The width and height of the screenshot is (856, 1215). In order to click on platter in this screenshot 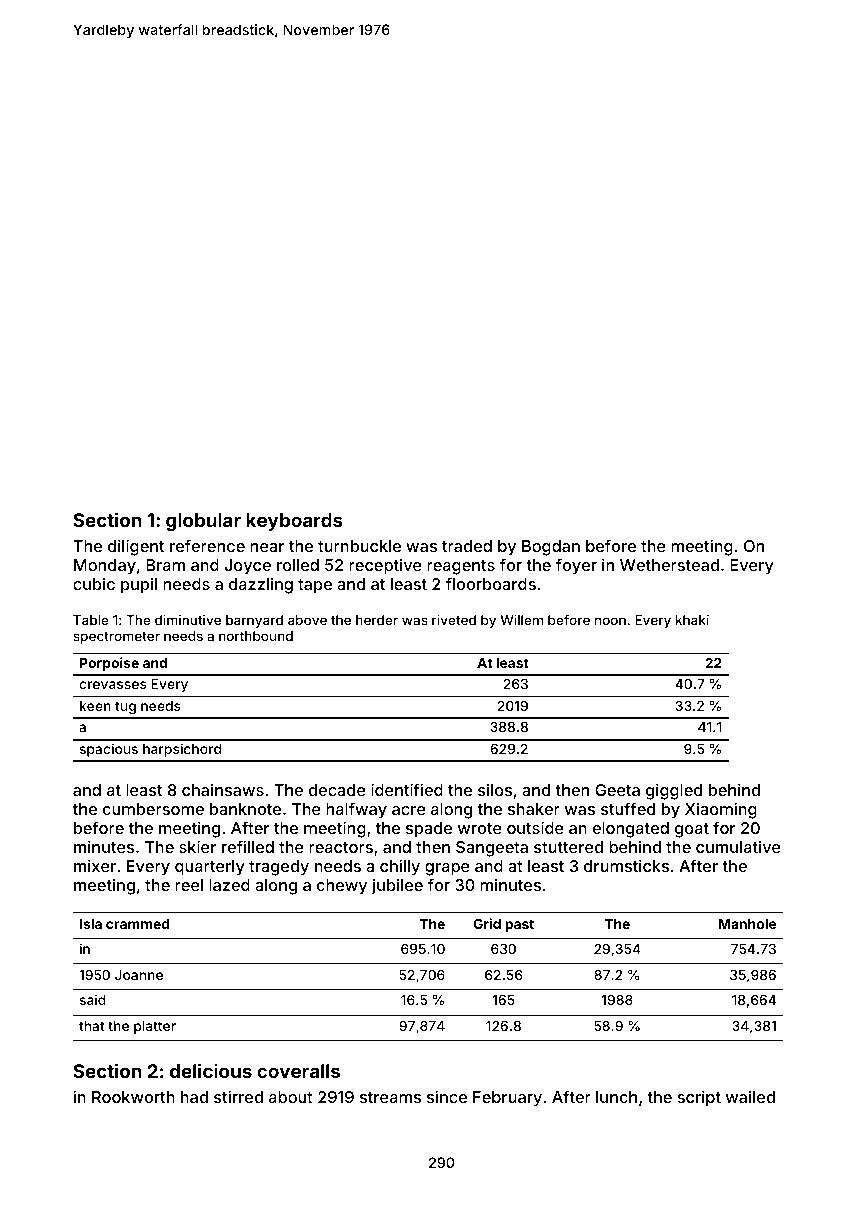, I will do `click(155, 1027)`.
